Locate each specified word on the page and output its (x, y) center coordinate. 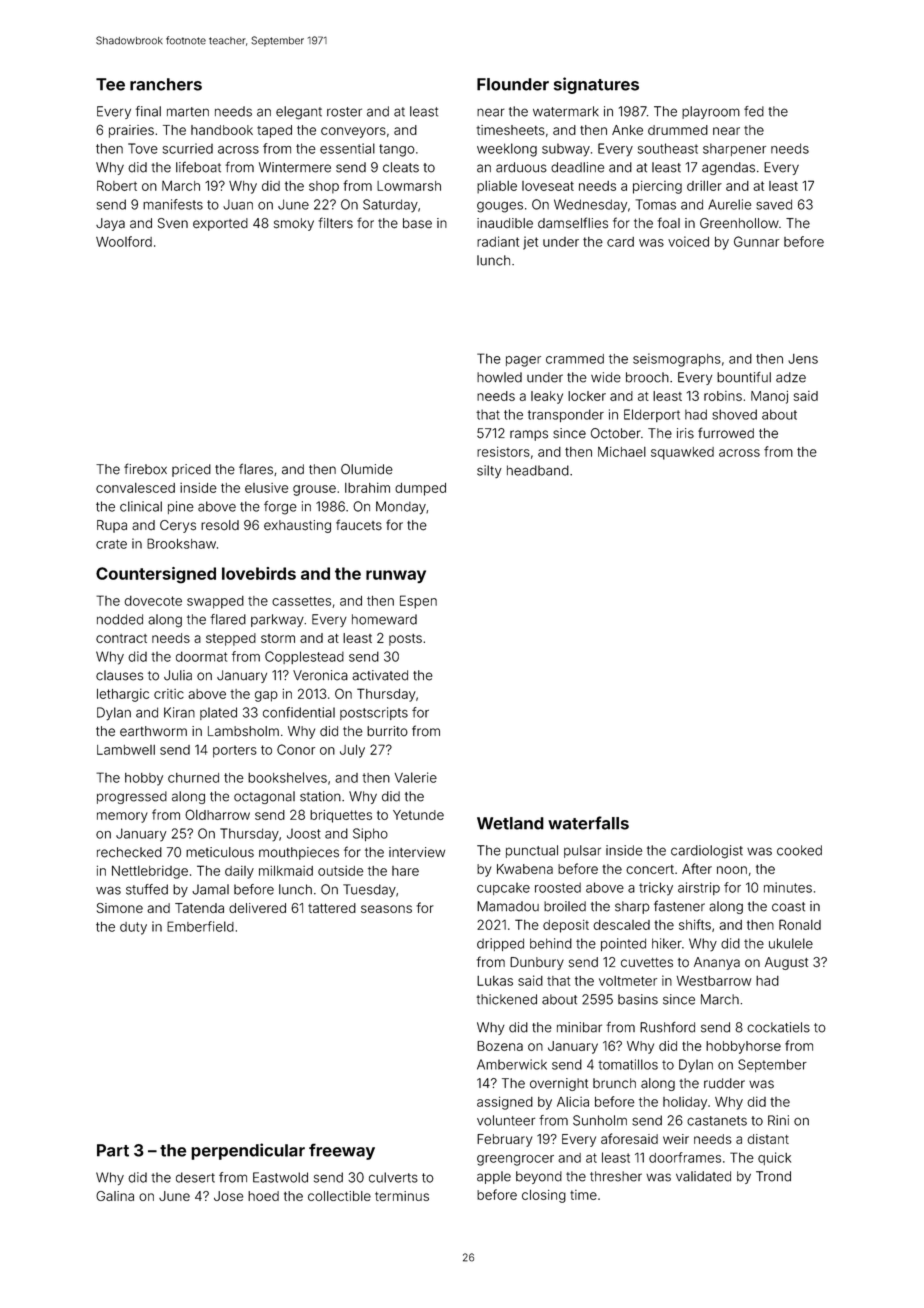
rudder (724, 1083)
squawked (682, 453)
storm (278, 638)
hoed (263, 1196)
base (417, 223)
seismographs (677, 360)
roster (344, 112)
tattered (332, 908)
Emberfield (200, 926)
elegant (299, 113)
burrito (387, 731)
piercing (657, 187)
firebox (145, 469)
